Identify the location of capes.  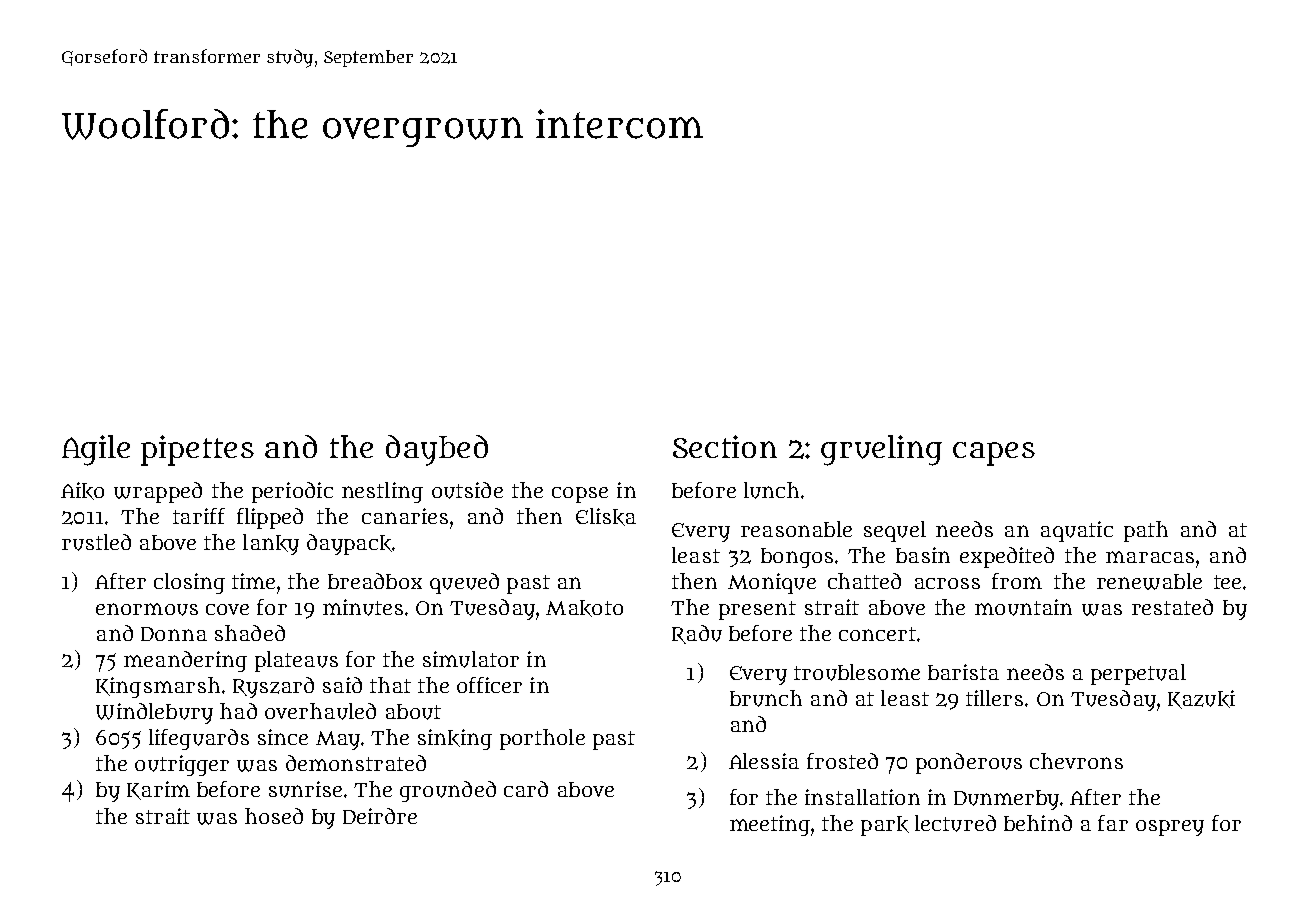
(994, 454).
